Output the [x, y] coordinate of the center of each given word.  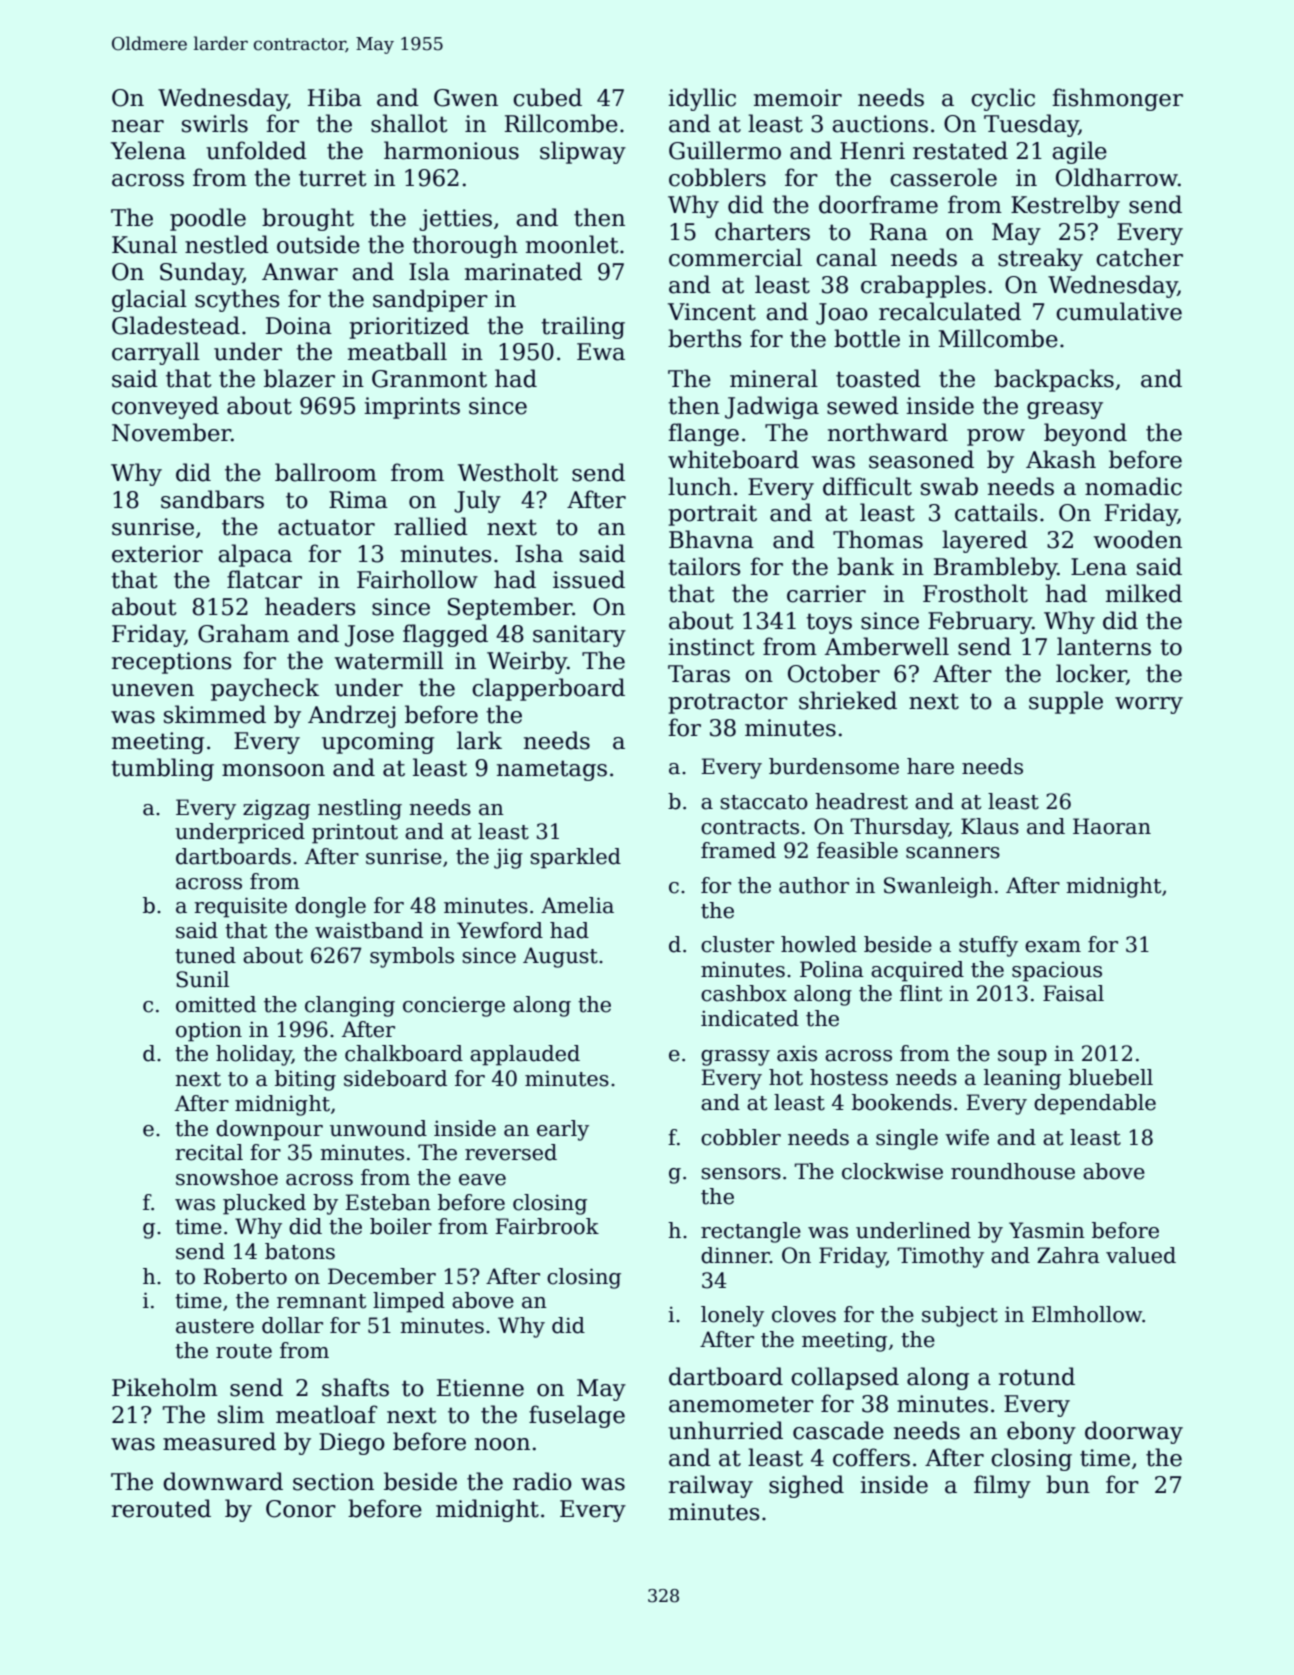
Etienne [480, 1388]
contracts [750, 827]
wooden [1137, 539]
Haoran [1112, 826]
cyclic [1003, 99]
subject [960, 1316]
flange [703, 434]
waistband [369, 930]
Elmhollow [1087, 1314]
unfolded [256, 150]
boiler [401, 1226]
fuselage [577, 1416]
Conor [301, 1509]
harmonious [451, 150]
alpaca [255, 555]
